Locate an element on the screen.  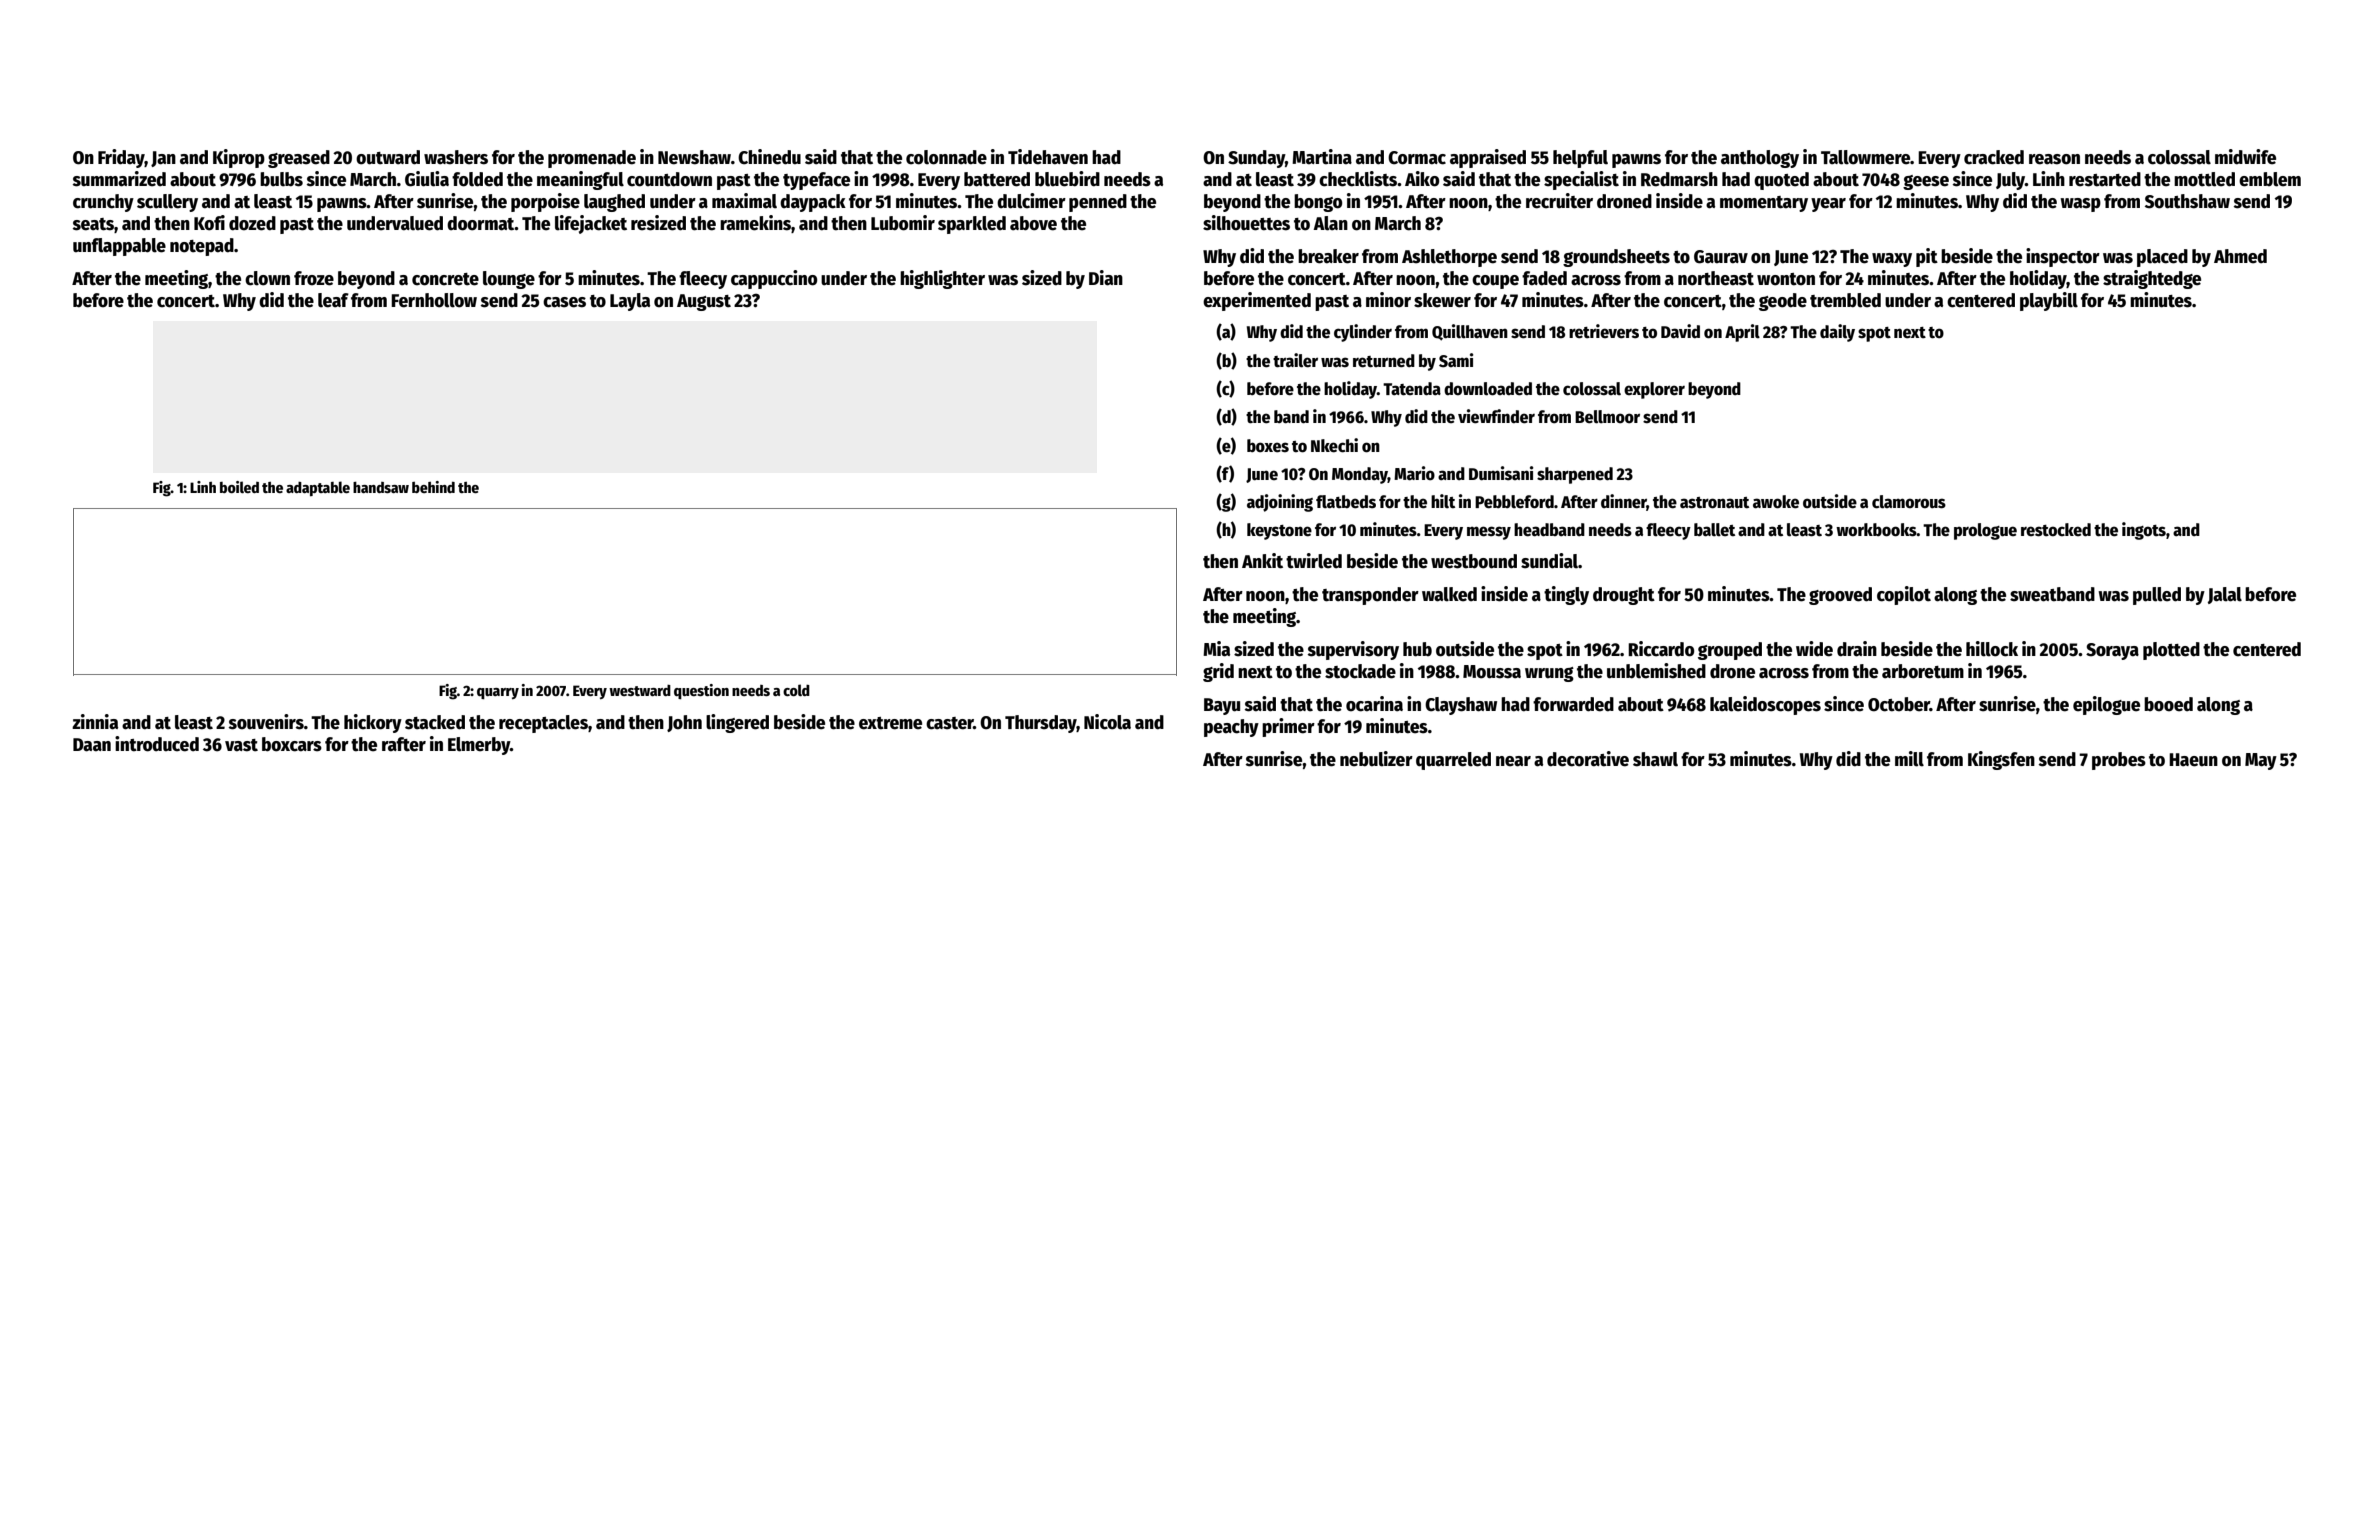
quarry is located at coordinates (498, 693).
